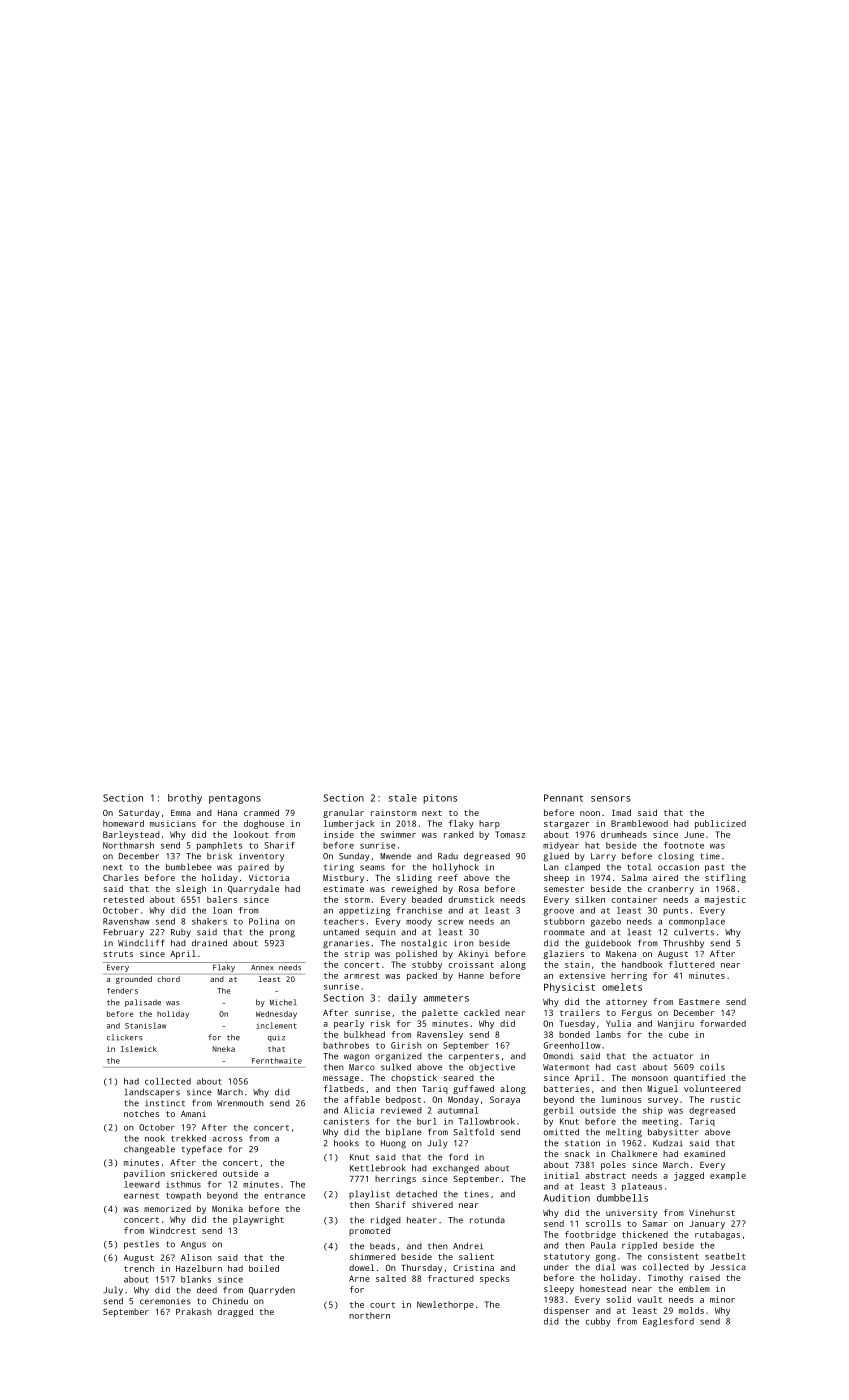 The height and width of the document is (1400, 849). Describe the element at coordinates (691, 1310) in the document. I see `molds` at that location.
